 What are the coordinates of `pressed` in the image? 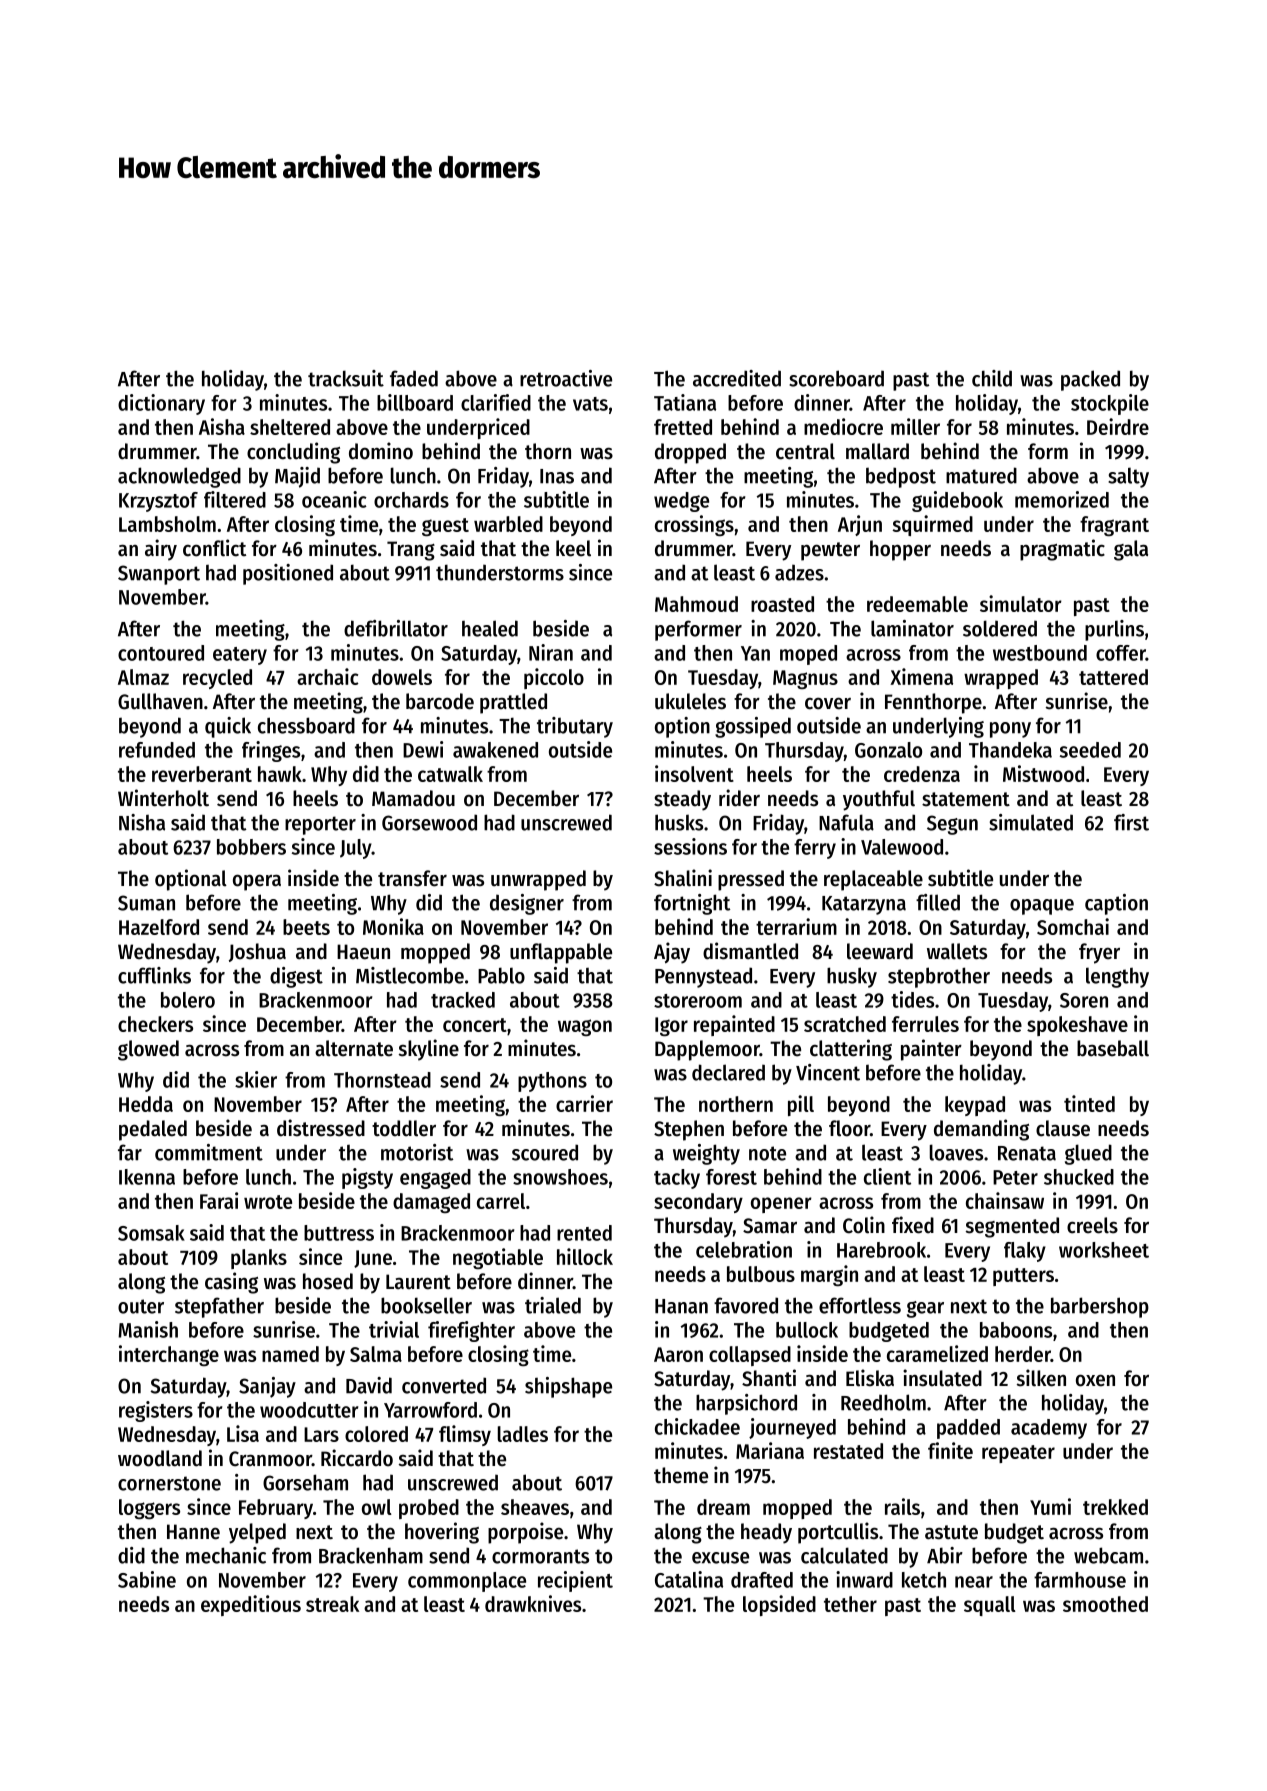 It's located at (751, 880).
